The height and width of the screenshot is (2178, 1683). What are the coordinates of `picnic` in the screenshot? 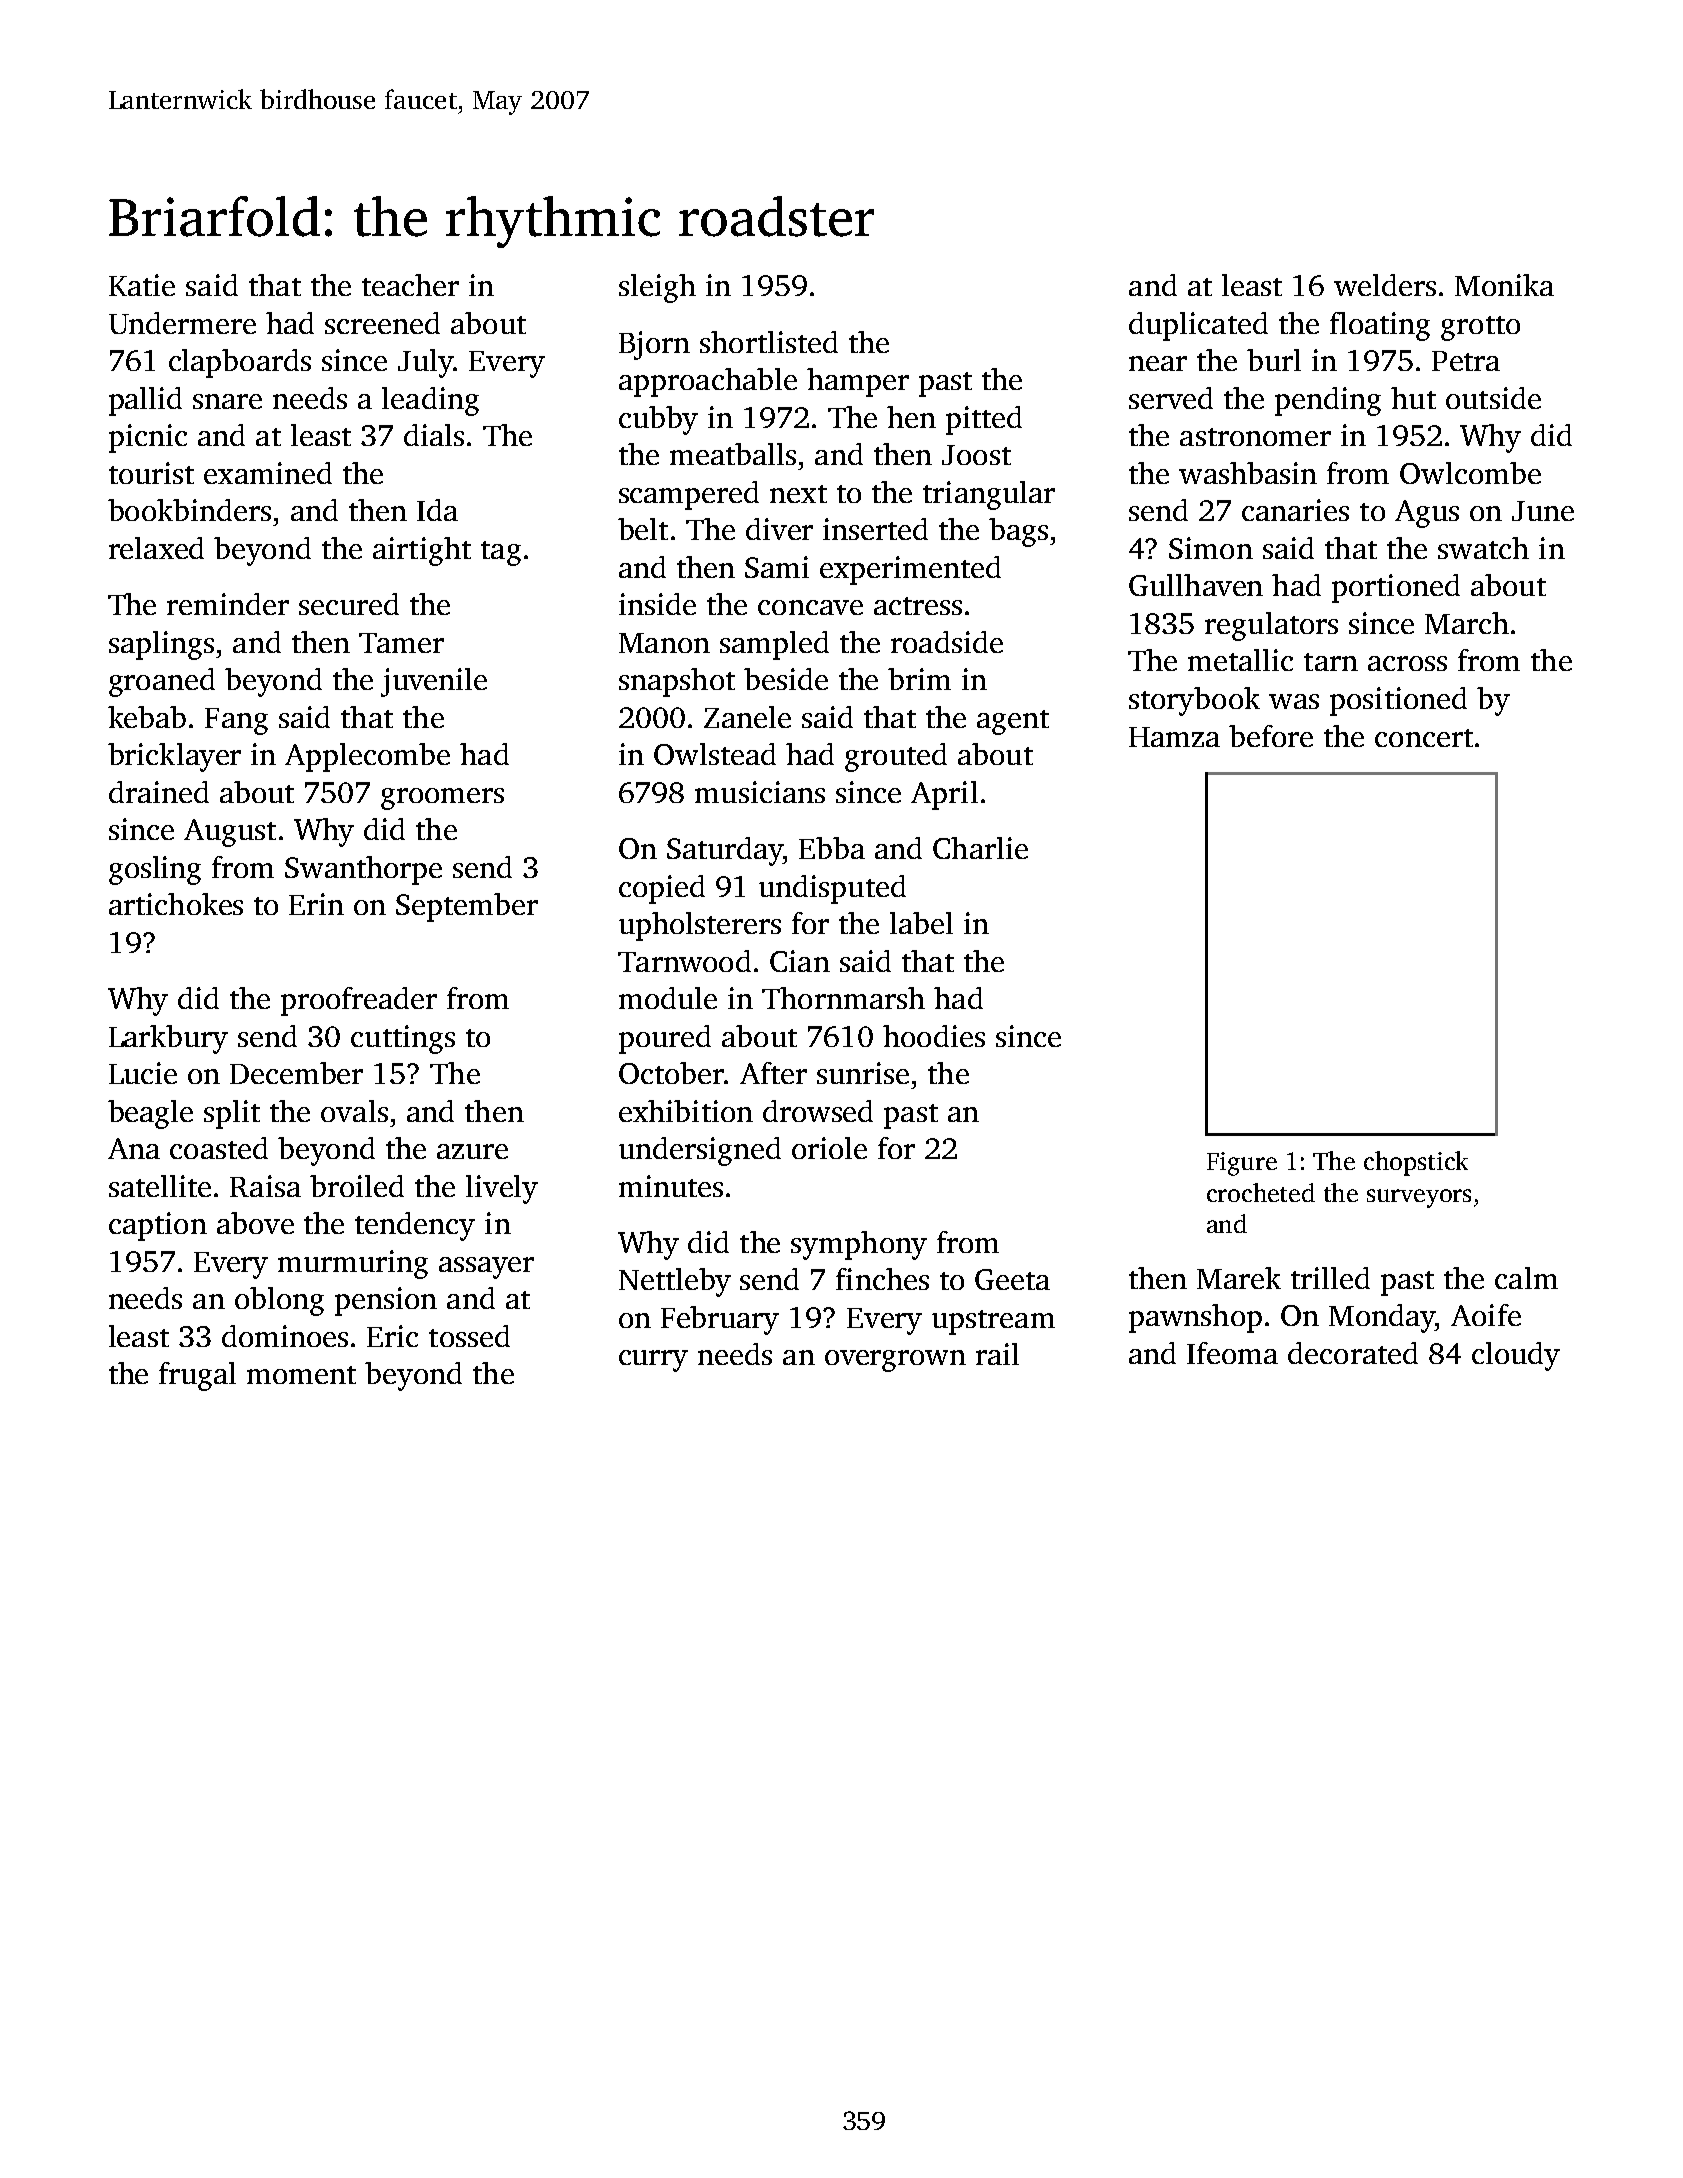 It's located at (148, 438).
